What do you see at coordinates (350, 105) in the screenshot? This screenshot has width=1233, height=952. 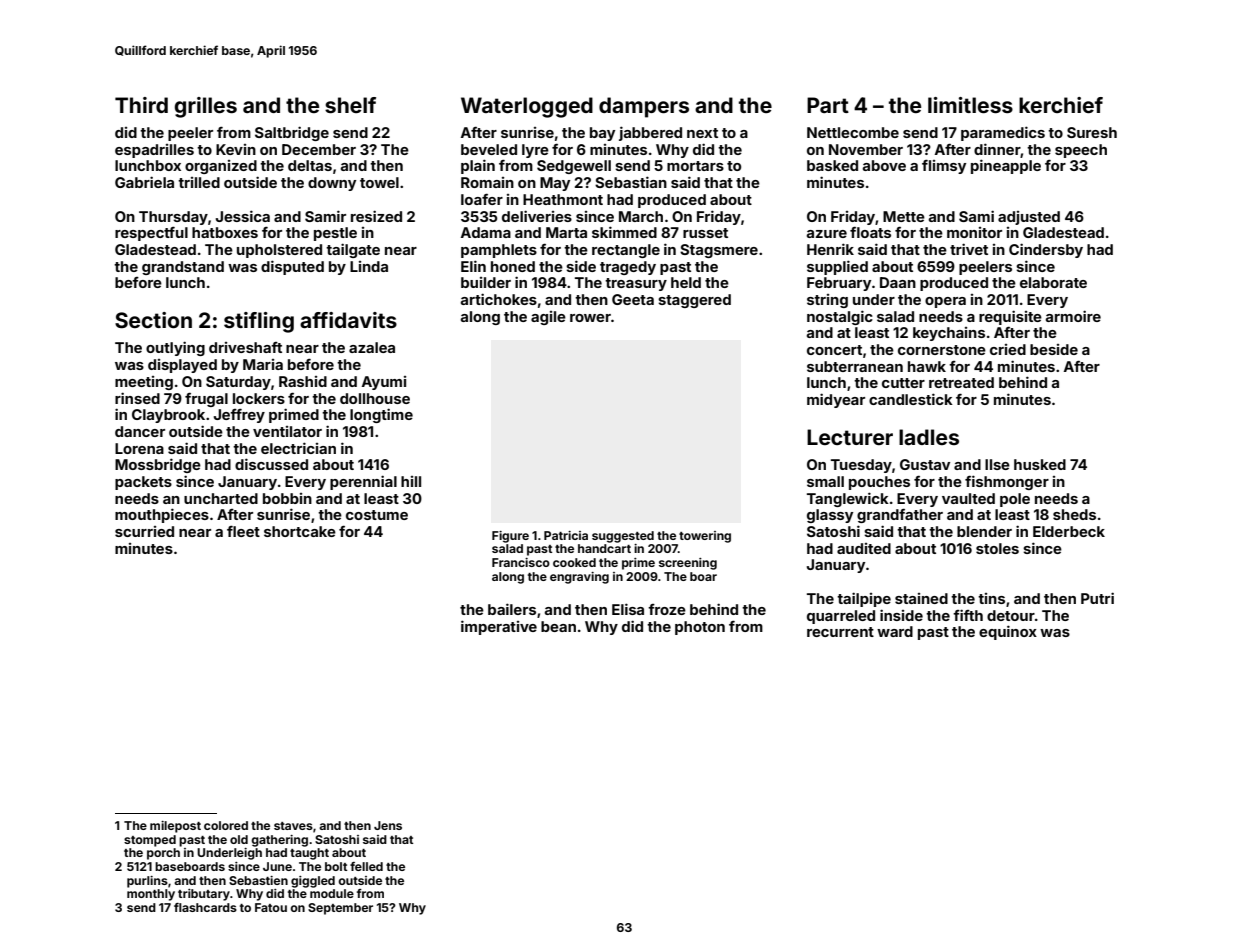 I see `shelf` at bounding box center [350, 105].
